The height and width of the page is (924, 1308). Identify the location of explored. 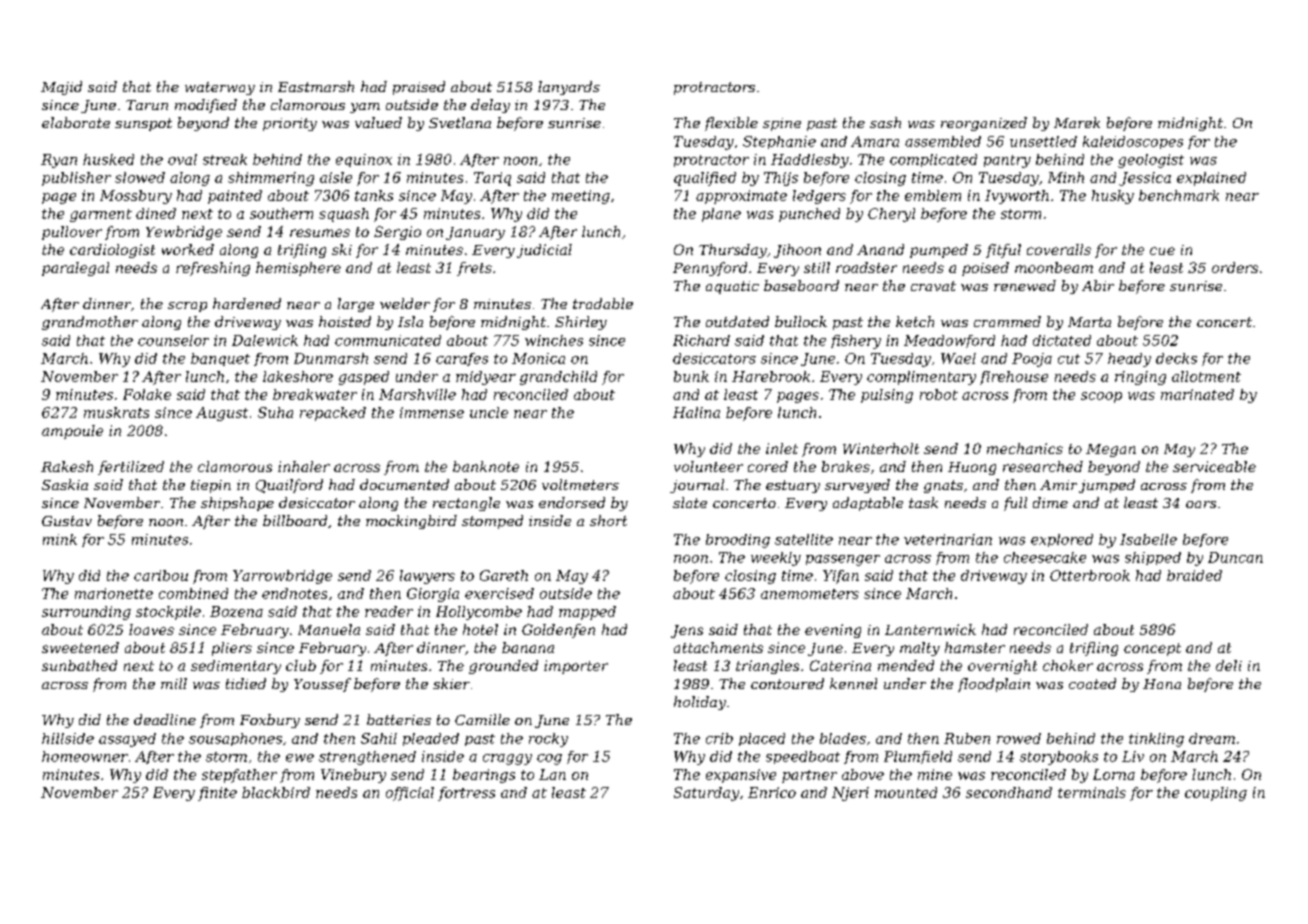
(1062, 540).
